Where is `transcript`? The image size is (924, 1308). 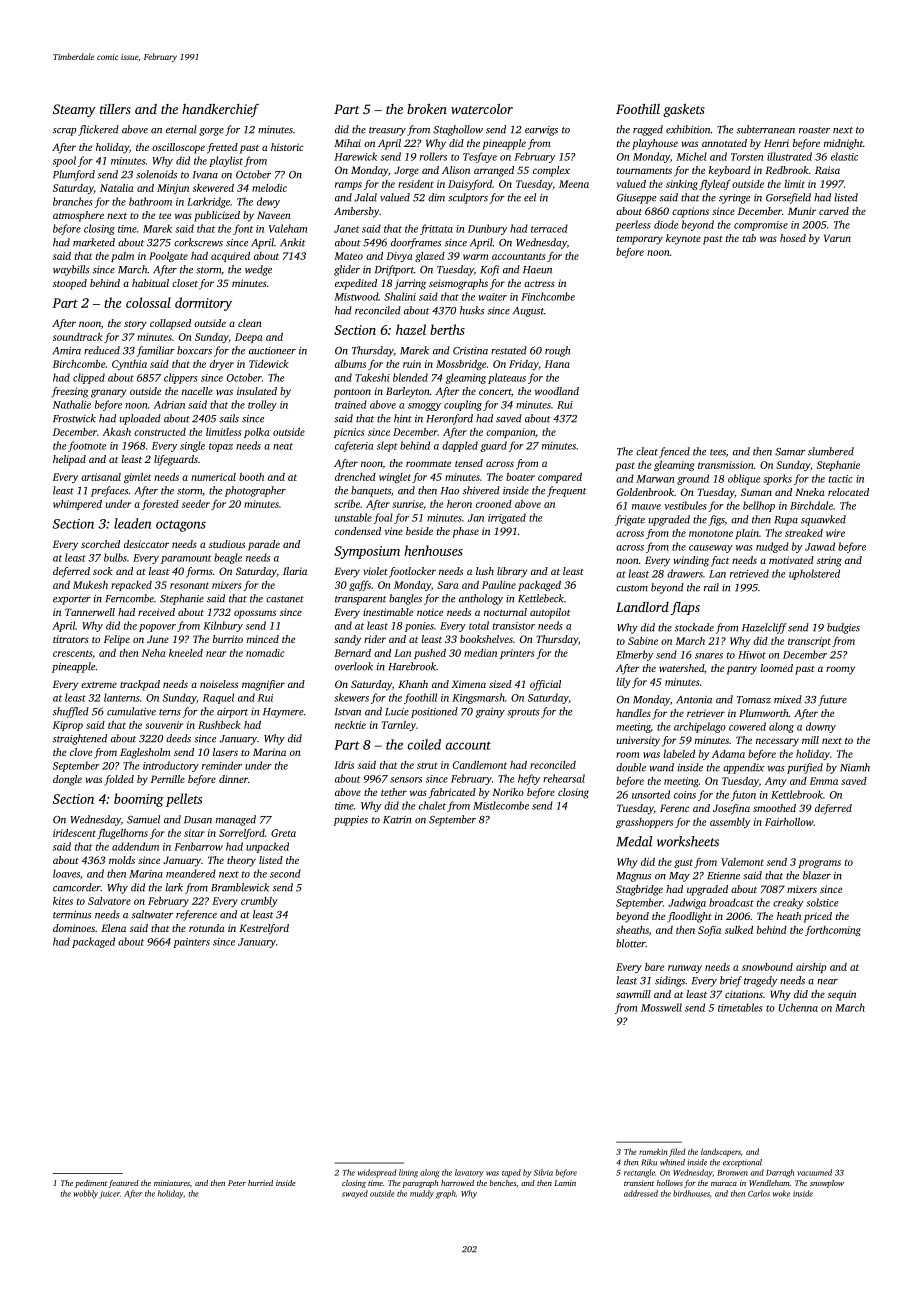
transcript is located at coordinates (809, 642).
